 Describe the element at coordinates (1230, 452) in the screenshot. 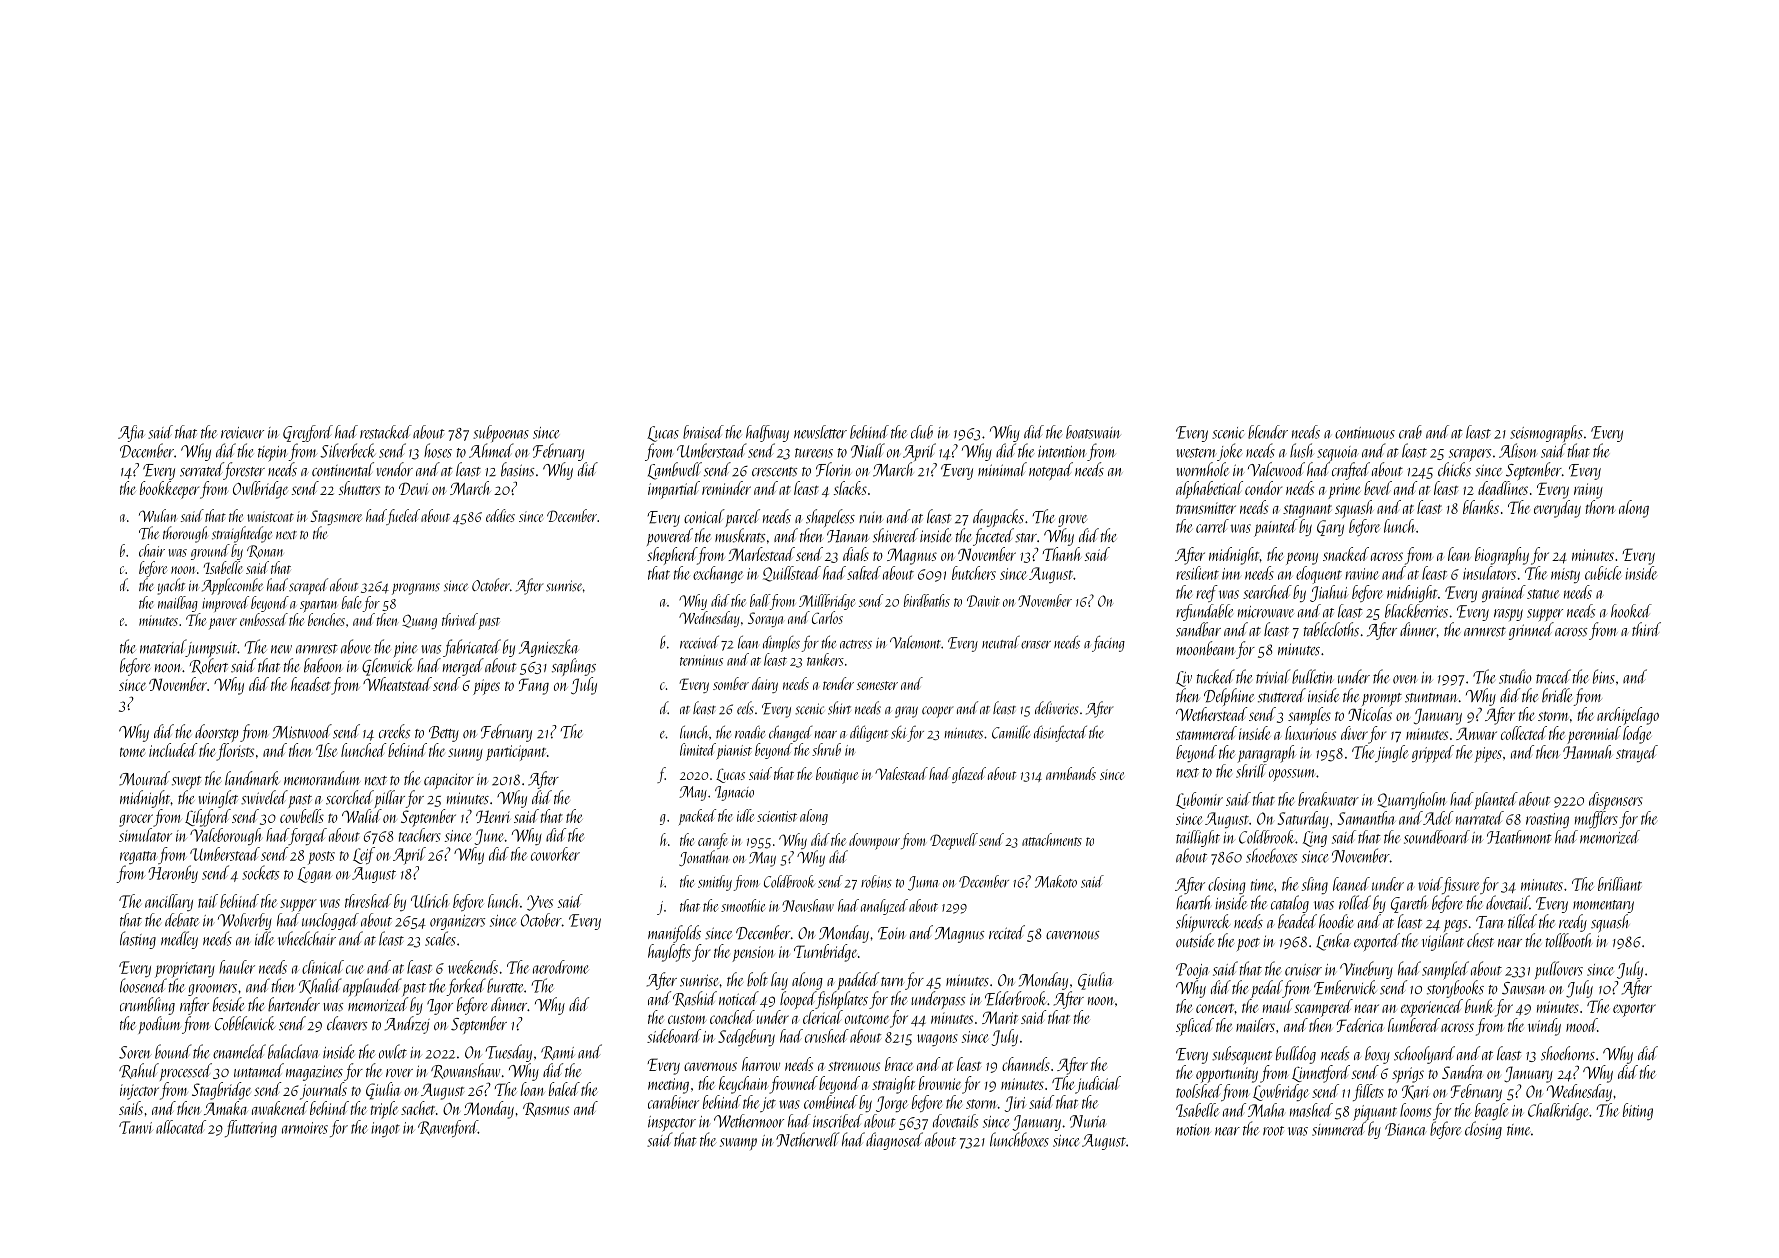

I see `joke` at that location.
